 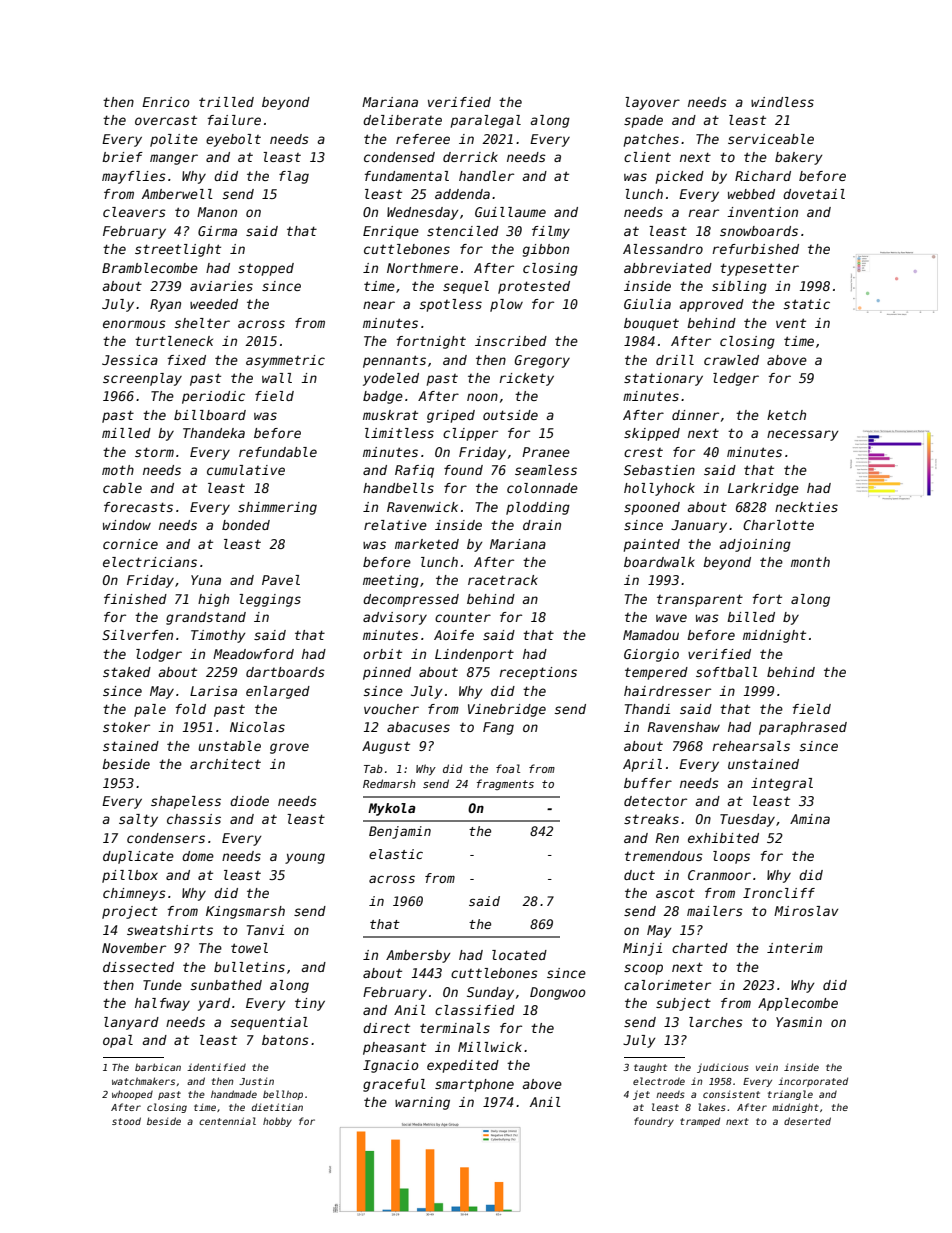 I want to click on paralegal, so click(x=486, y=121).
